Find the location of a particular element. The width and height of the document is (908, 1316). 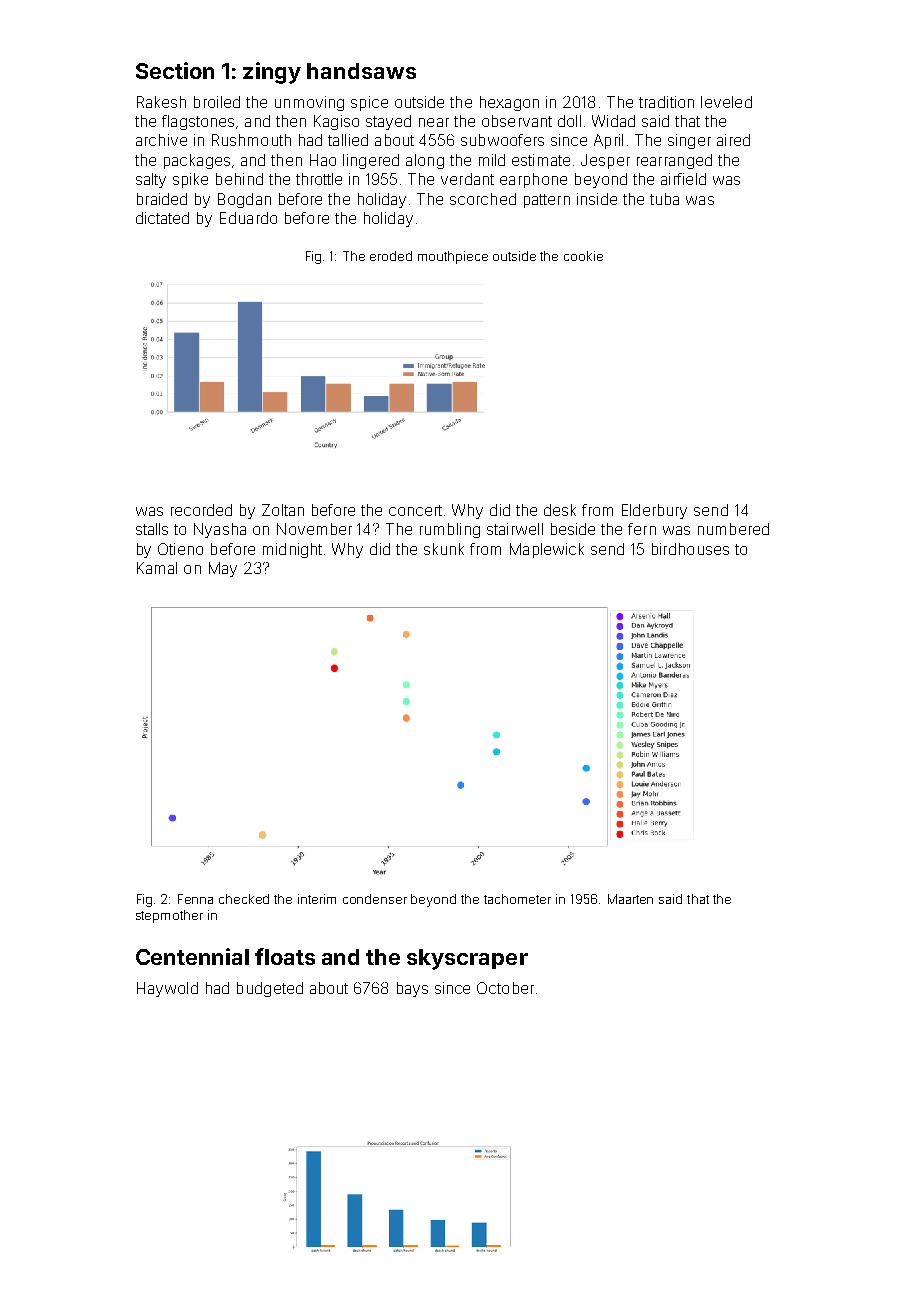

Maarten is located at coordinates (630, 899).
